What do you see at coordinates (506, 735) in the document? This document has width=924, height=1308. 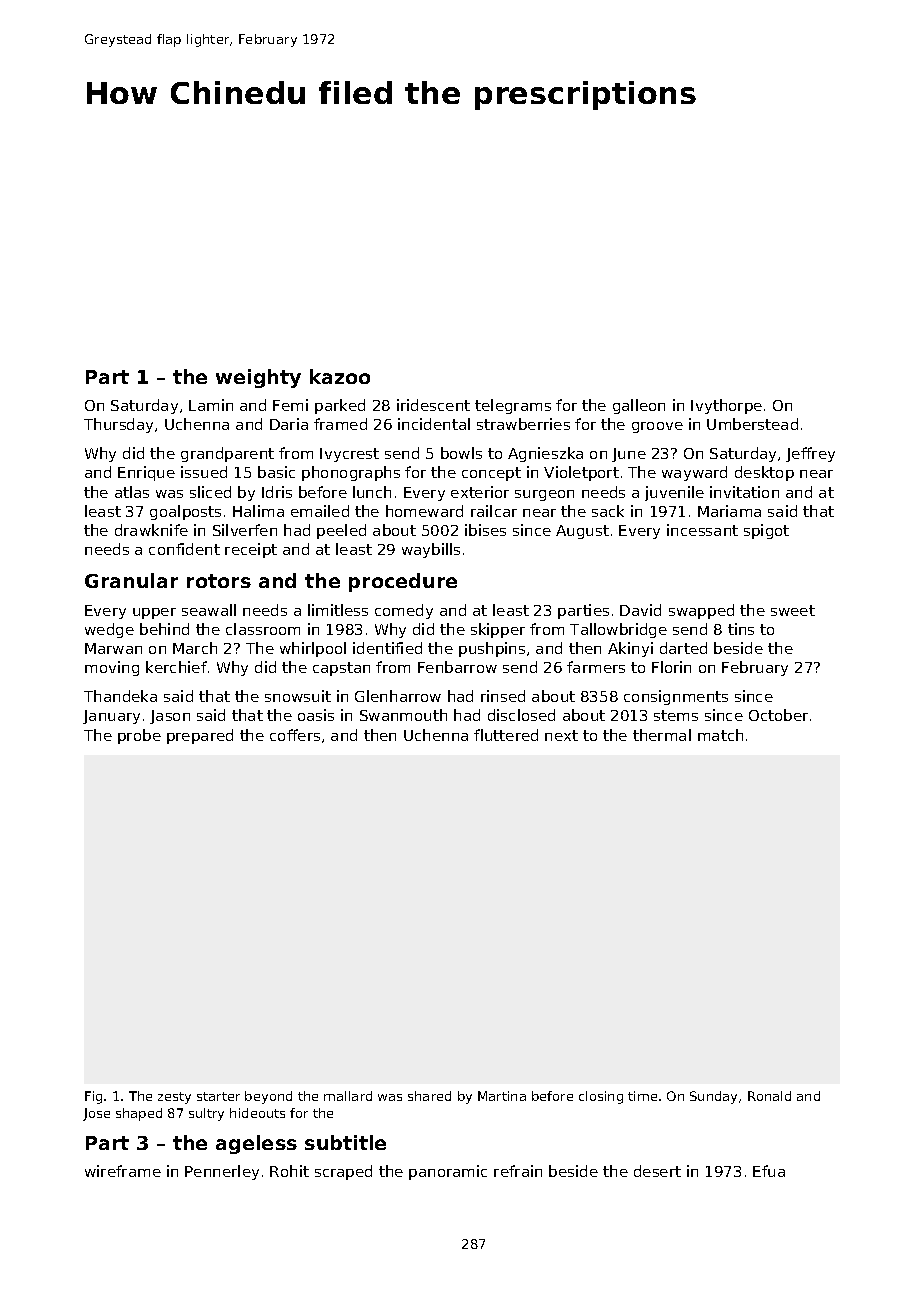 I see `fluttered` at bounding box center [506, 735].
